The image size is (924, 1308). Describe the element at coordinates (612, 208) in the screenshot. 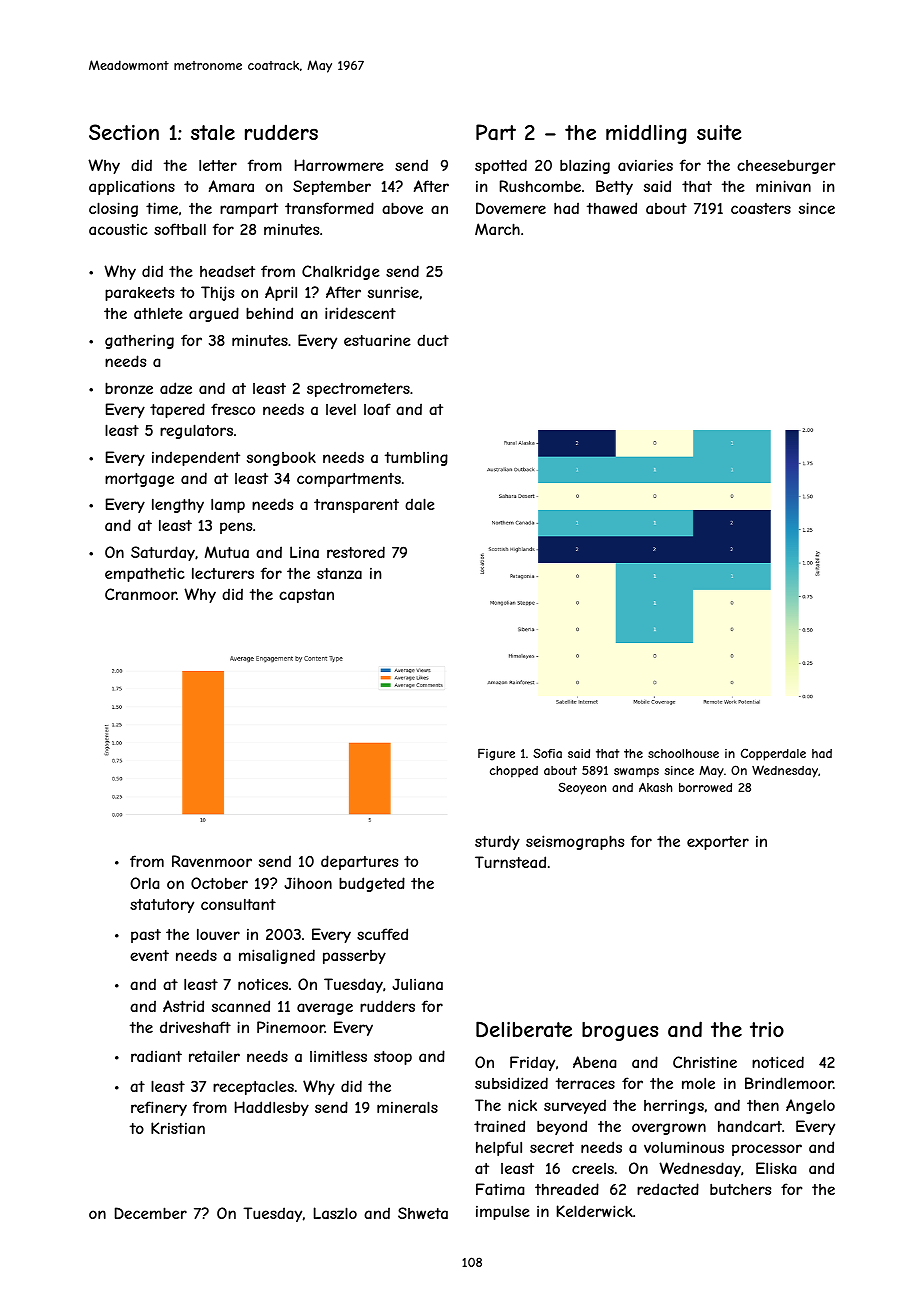

I see `thawed` at that location.
